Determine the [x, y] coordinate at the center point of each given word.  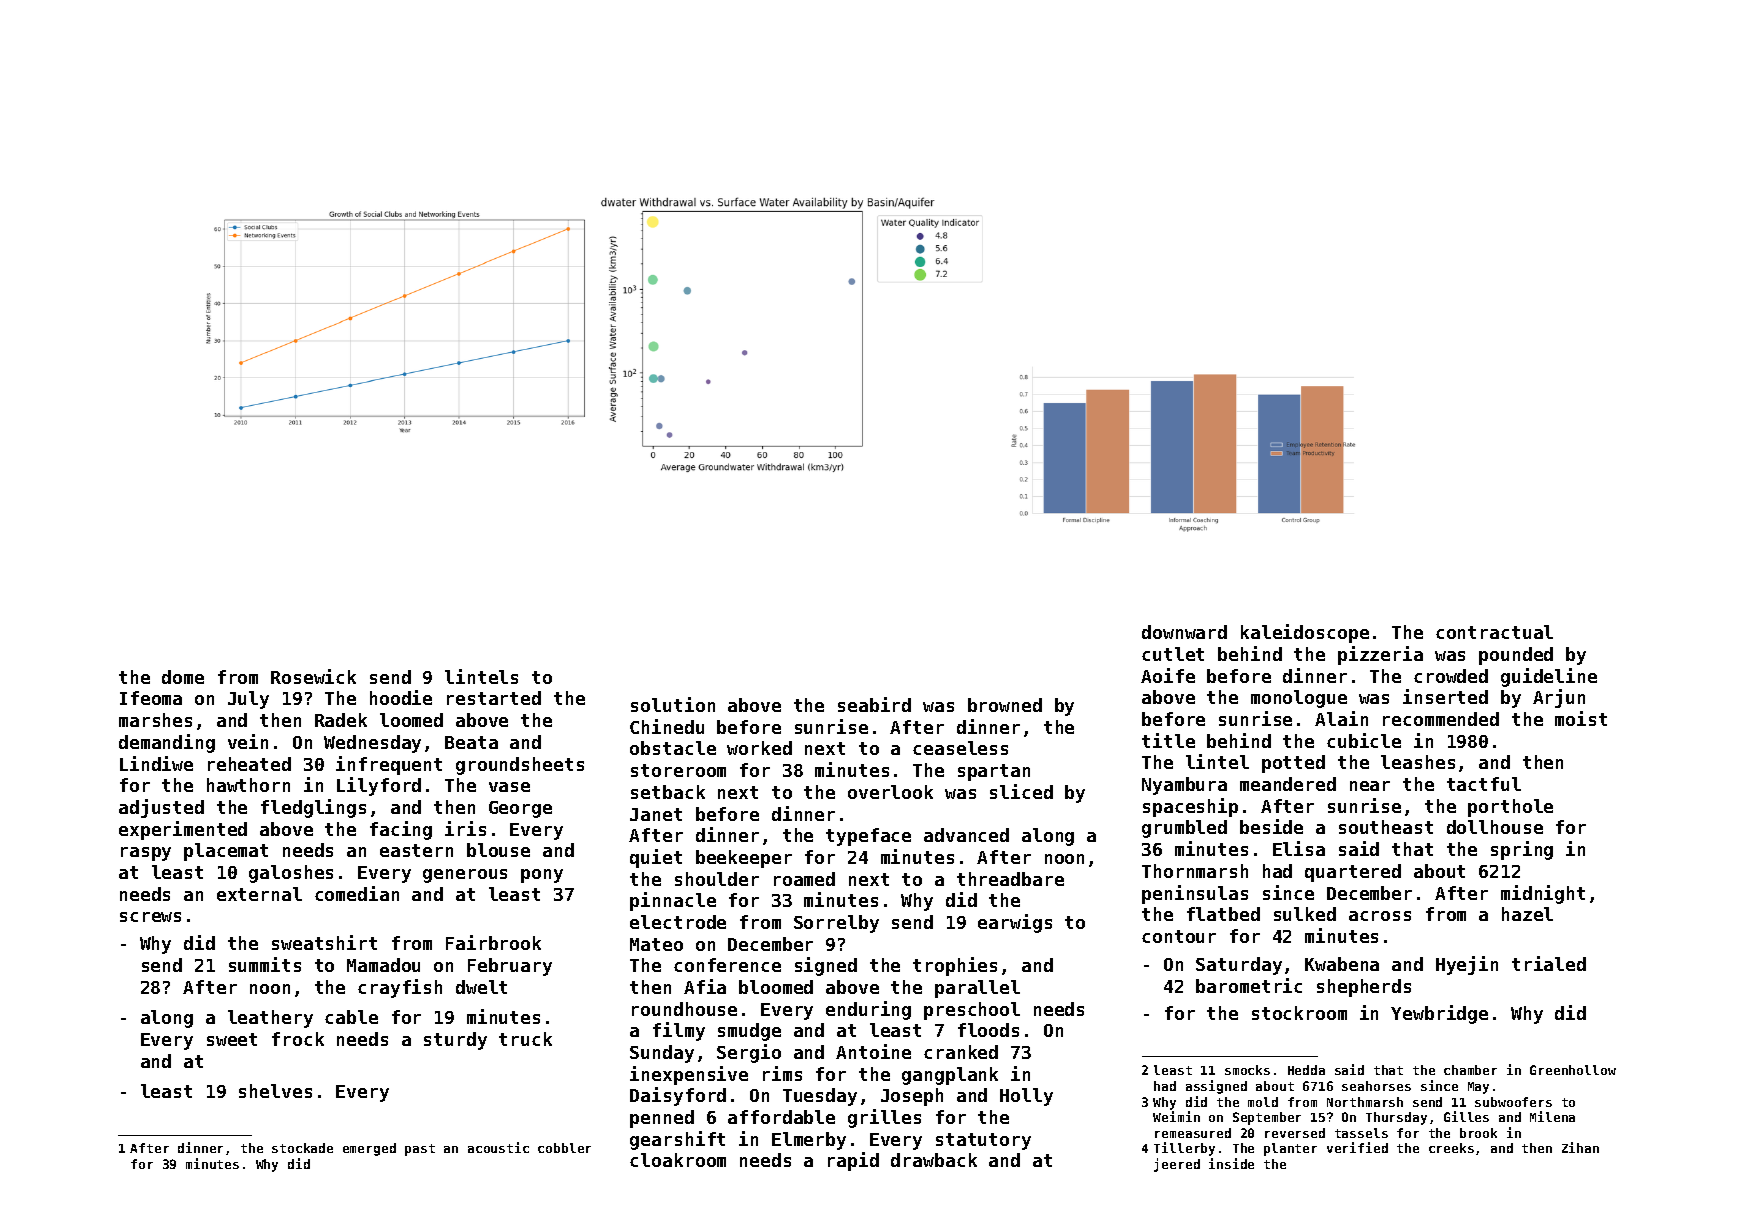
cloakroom [678, 1160]
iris [465, 828]
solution [673, 704]
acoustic [498, 1147]
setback [668, 792]
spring [1522, 850]
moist [1581, 718]
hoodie [401, 697]
